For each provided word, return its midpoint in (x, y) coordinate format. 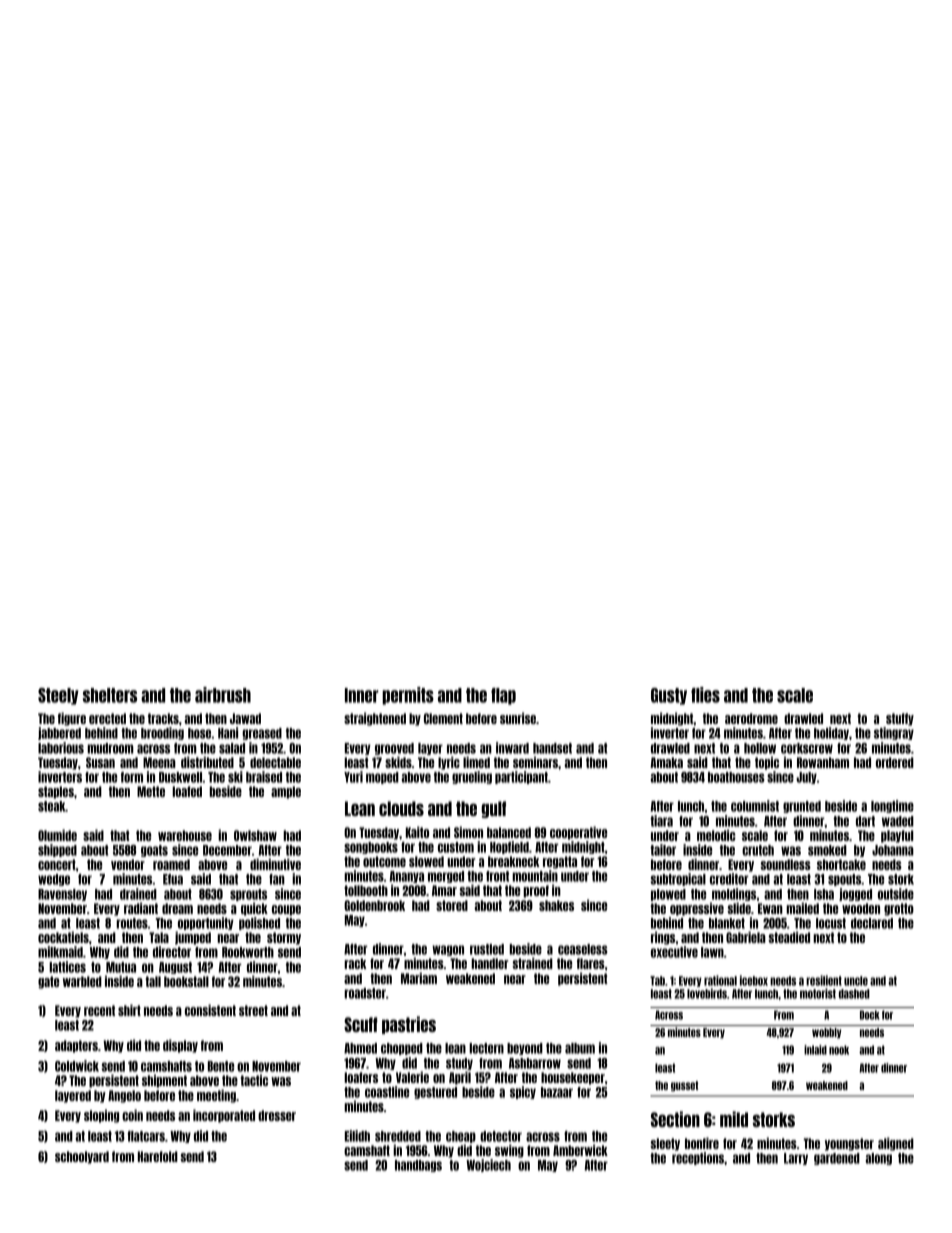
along (879, 1159)
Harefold (158, 1156)
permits (408, 696)
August (175, 968)
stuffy (900, 719)
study (459, 1064)
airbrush (223, 695)
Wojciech (488, 1165)
